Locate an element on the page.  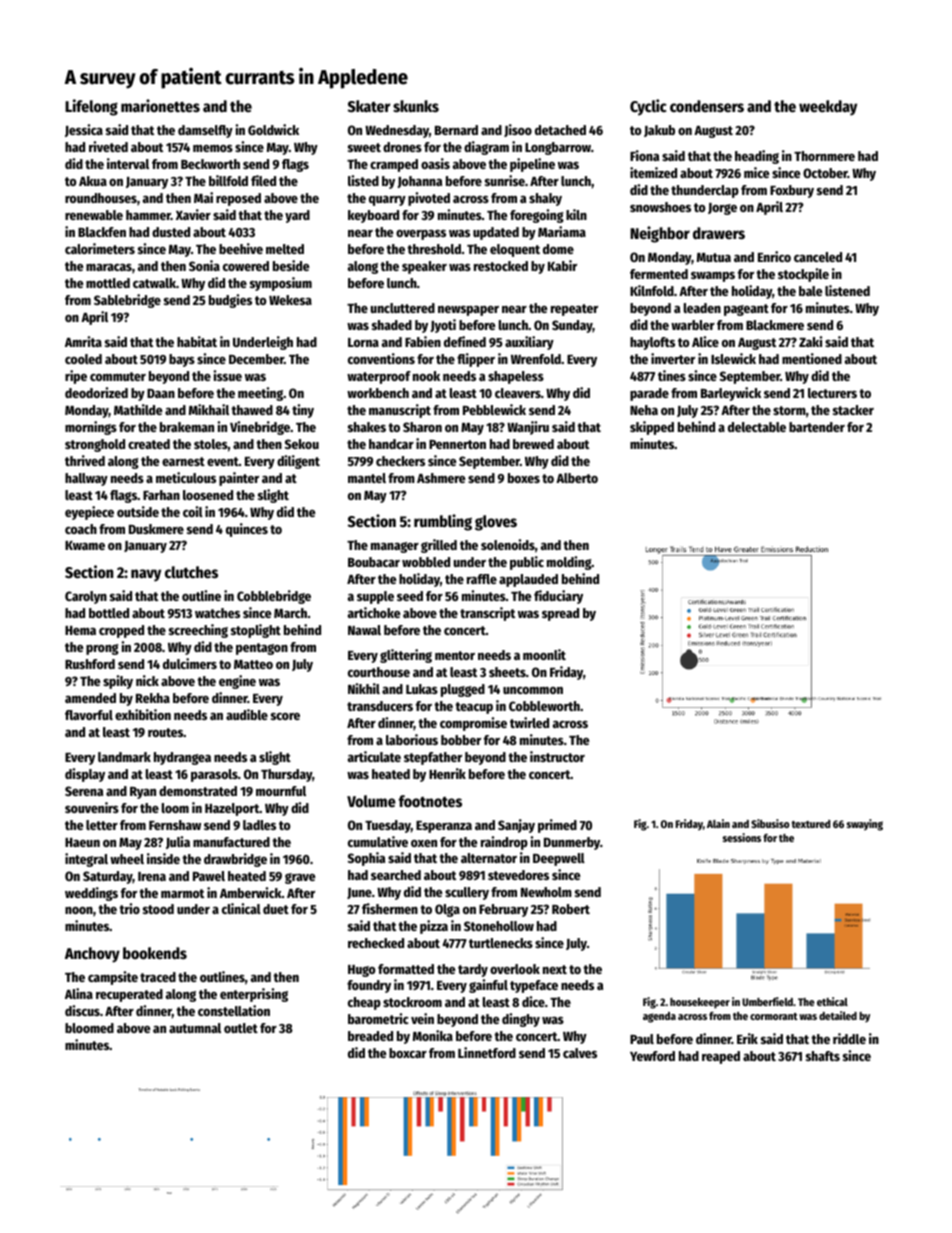
Hazelport is located at coordinates (232, 809).
